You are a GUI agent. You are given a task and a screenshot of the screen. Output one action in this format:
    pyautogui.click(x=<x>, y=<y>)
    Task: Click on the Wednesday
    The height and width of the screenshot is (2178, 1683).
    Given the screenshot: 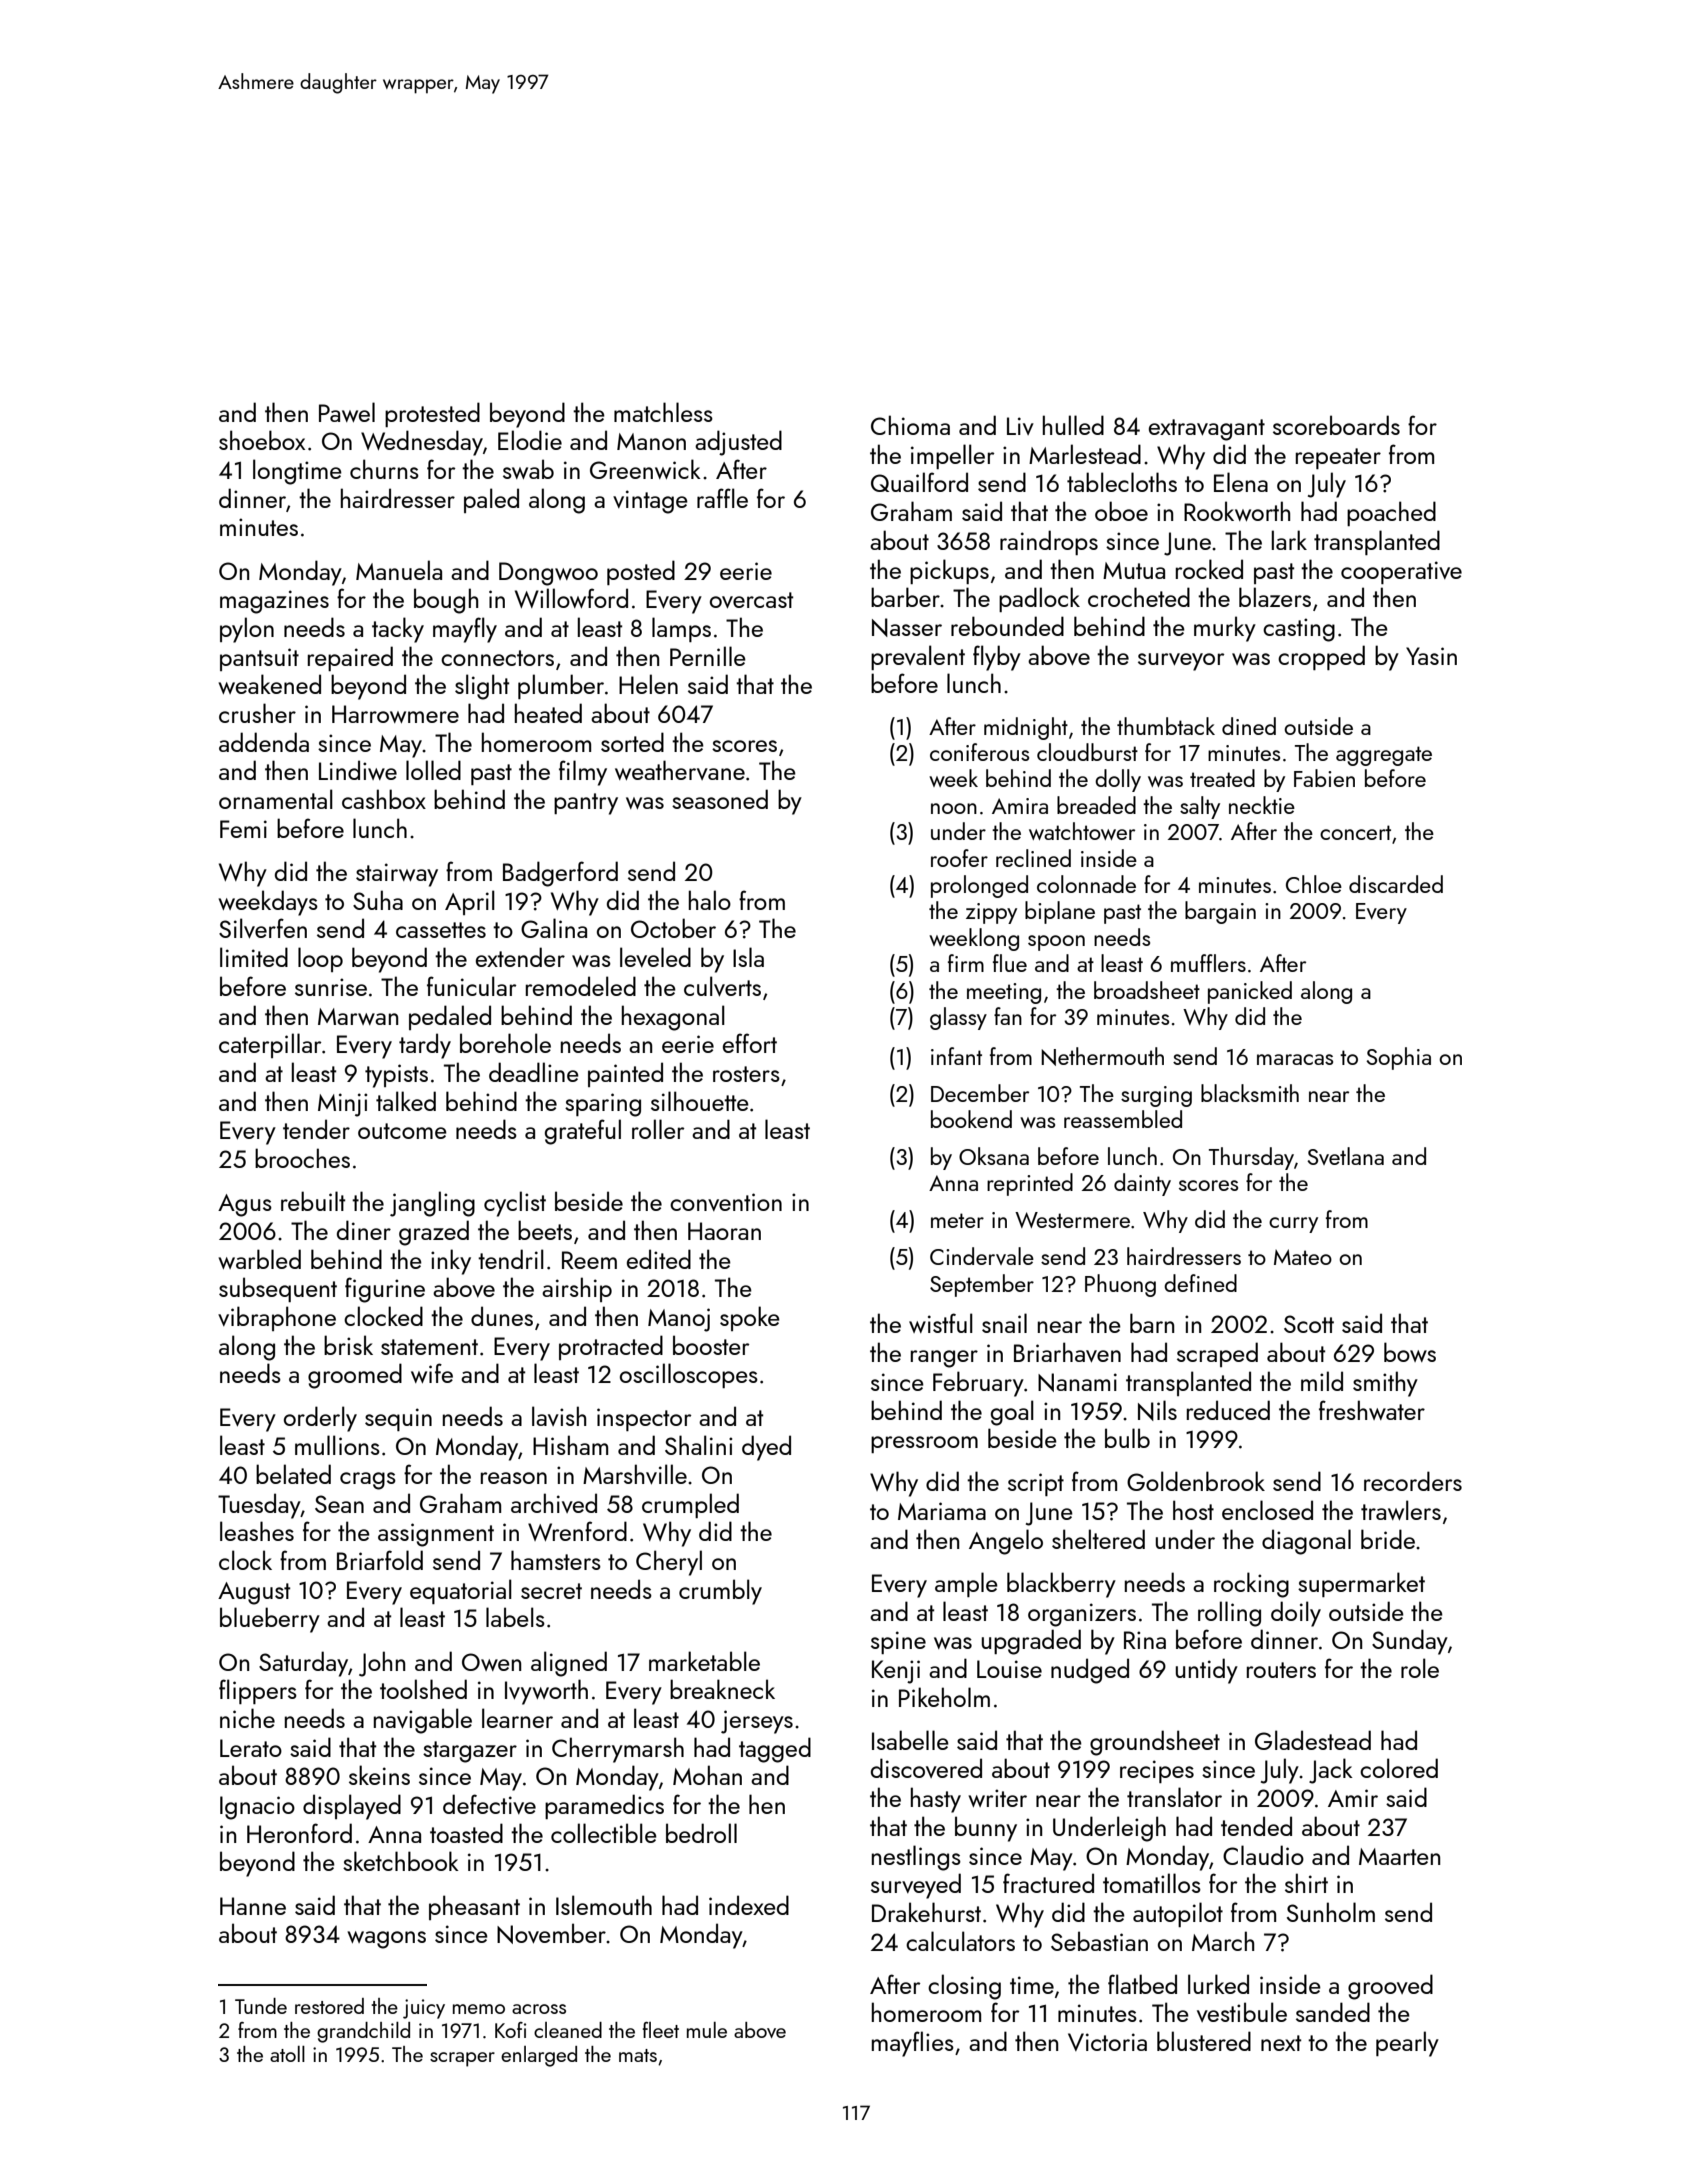 What is the action you would take?
    pyautogui.click(x=422, y=443)
